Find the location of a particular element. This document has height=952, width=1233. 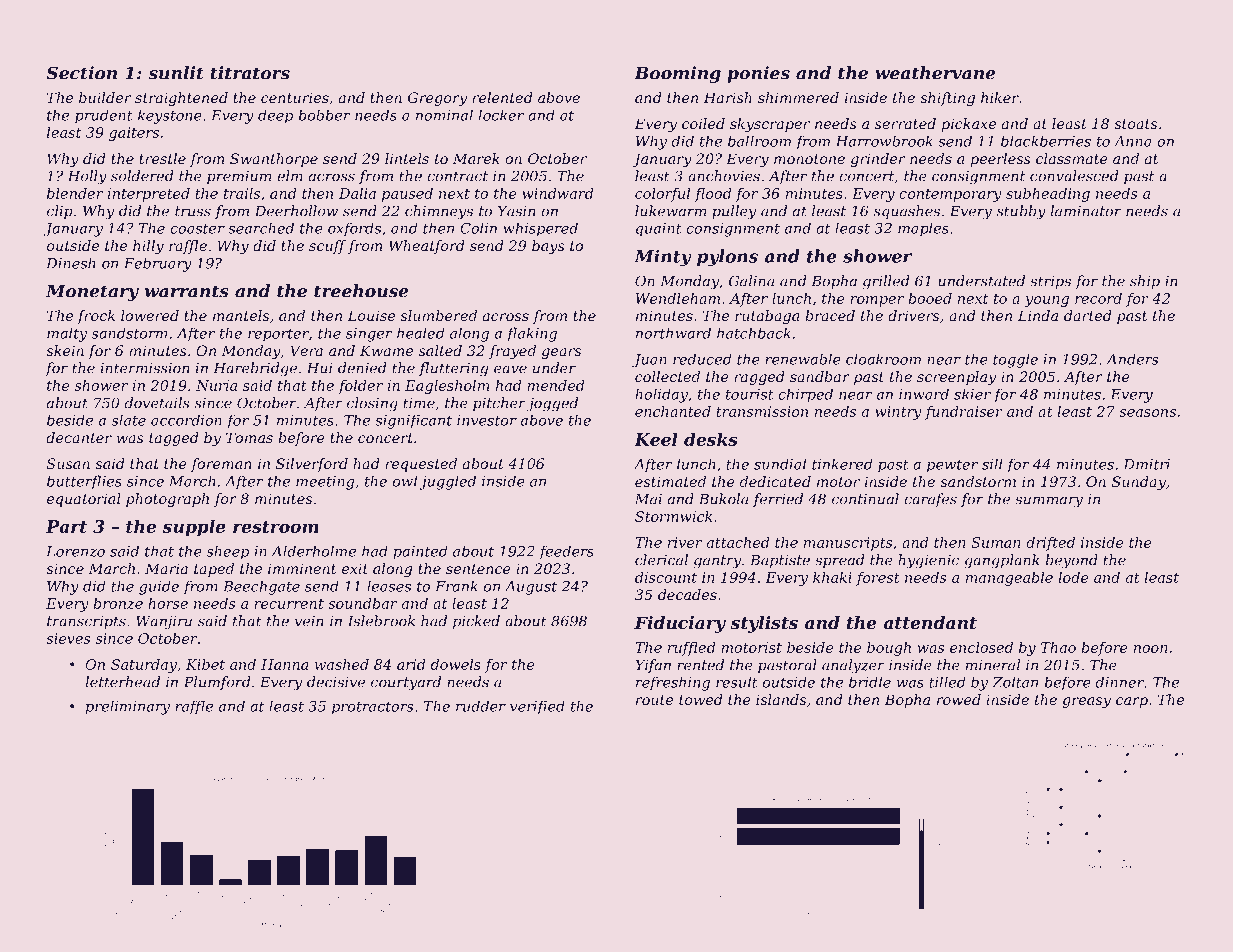

grinder is located at coordinates (878, 160).
